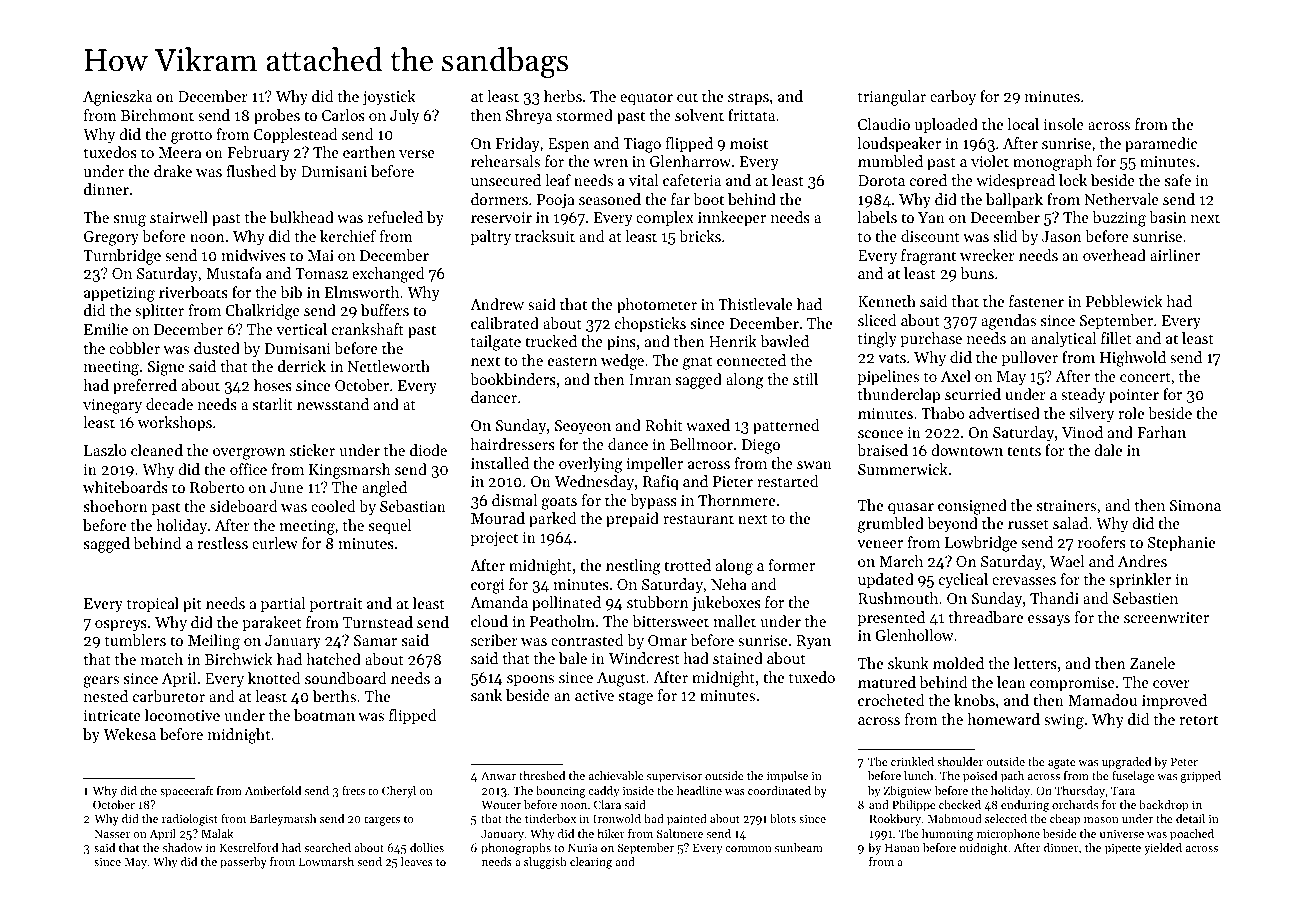 This document has width=1308, height=924. What do you see at coordinates (1003, 719) in the document?
I see `homeward` at bounding box center [1003, 719].
